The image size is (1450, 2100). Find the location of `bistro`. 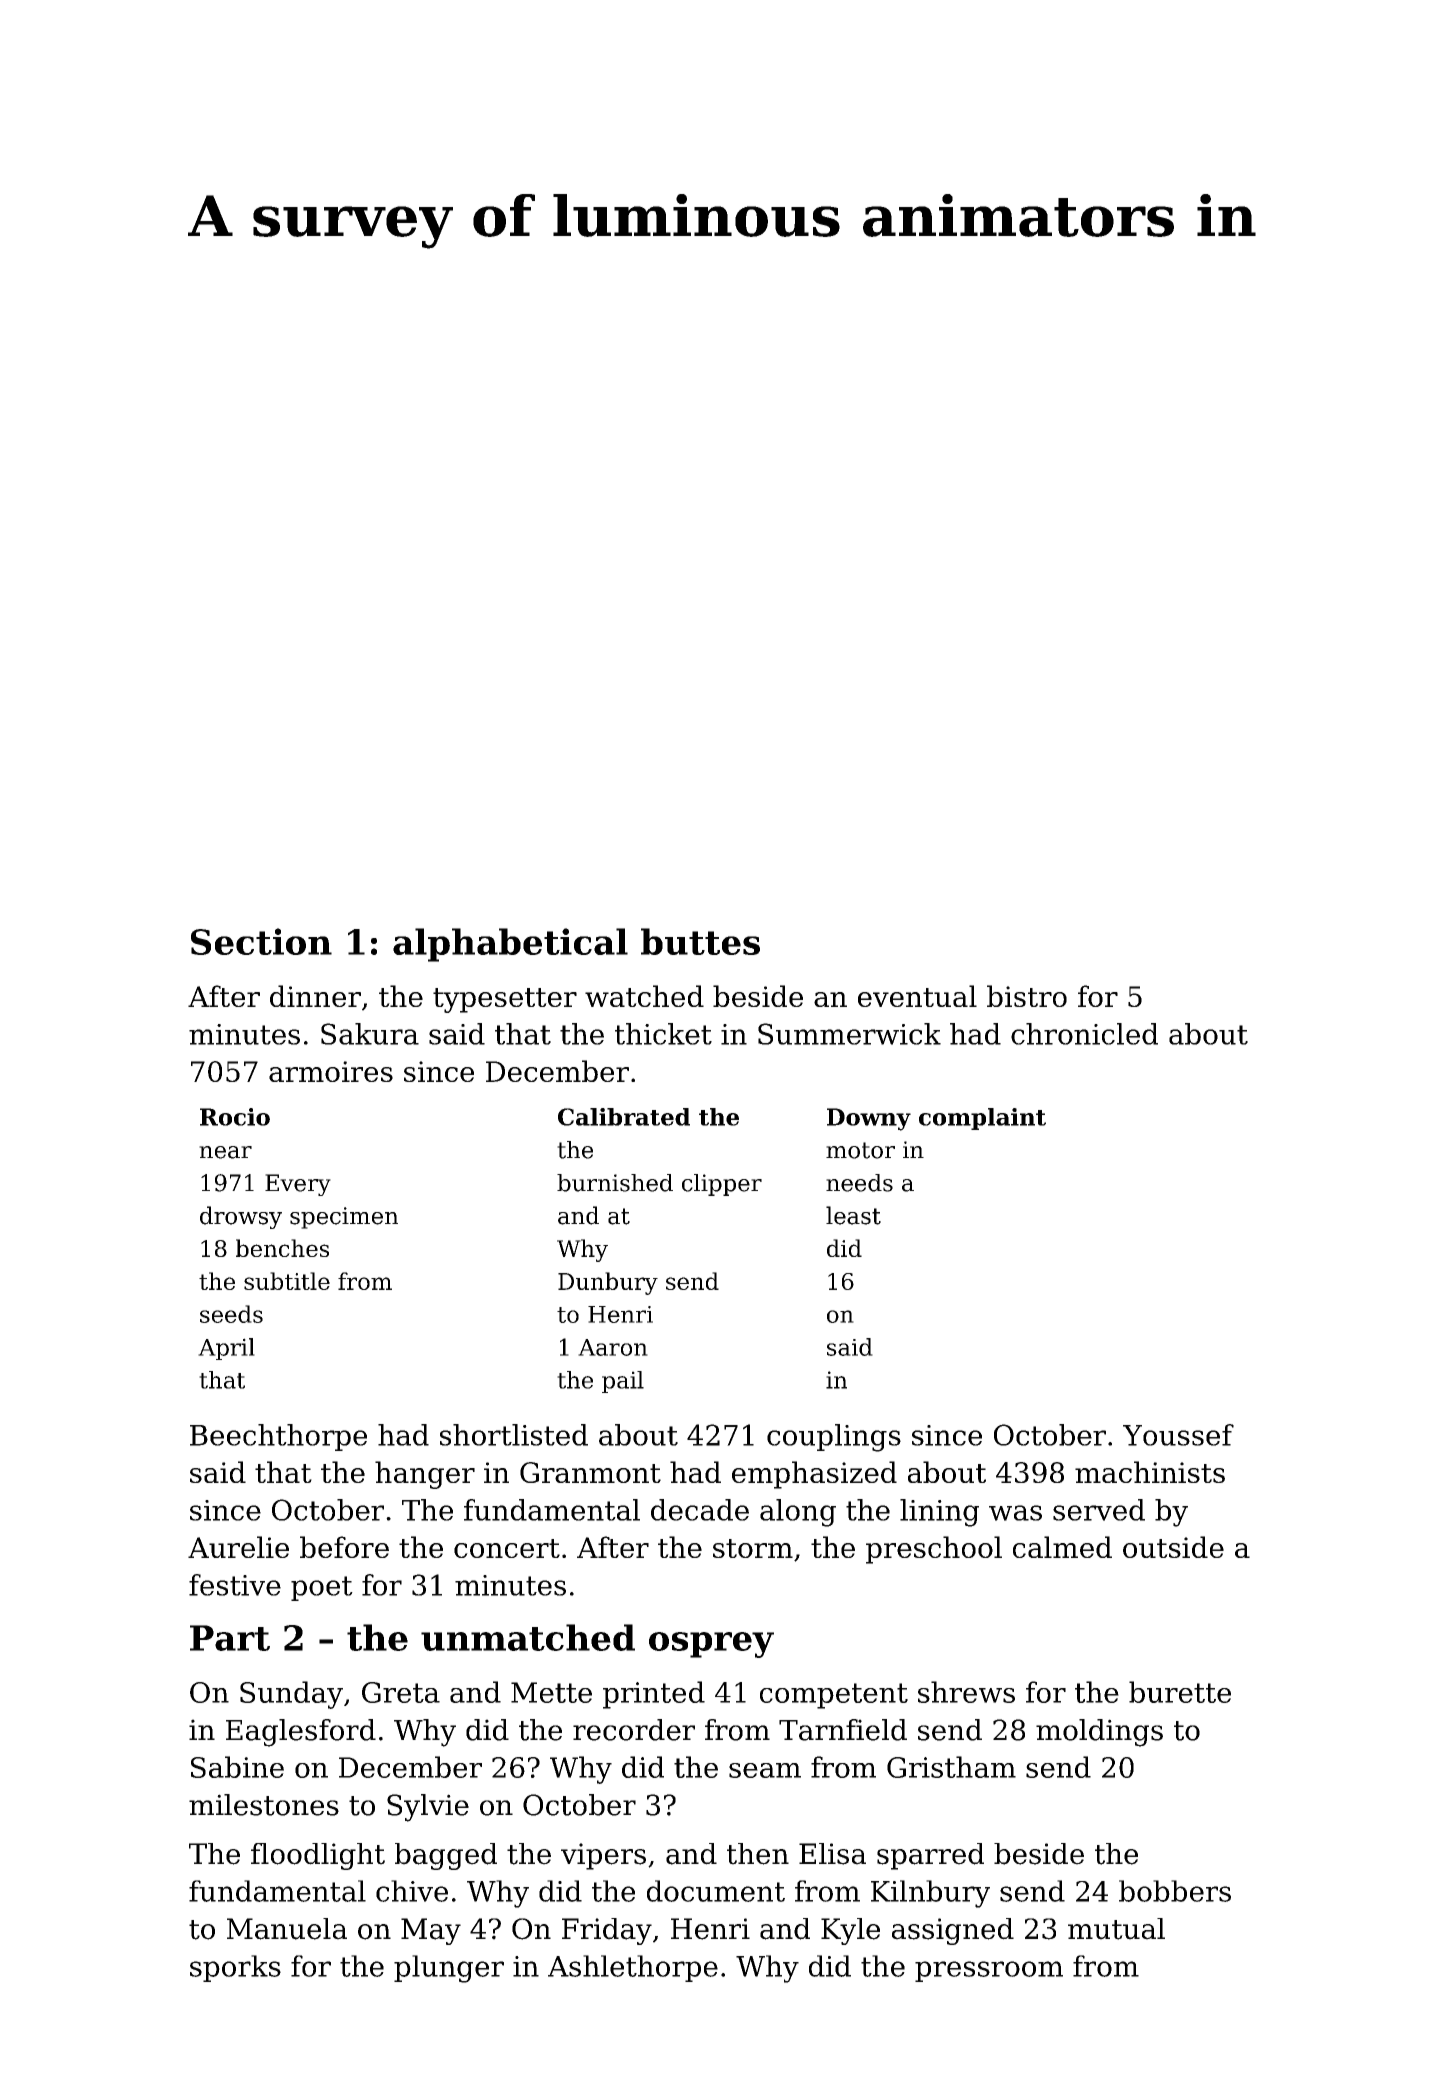

bistro is located at coordinates (1027, 996).
